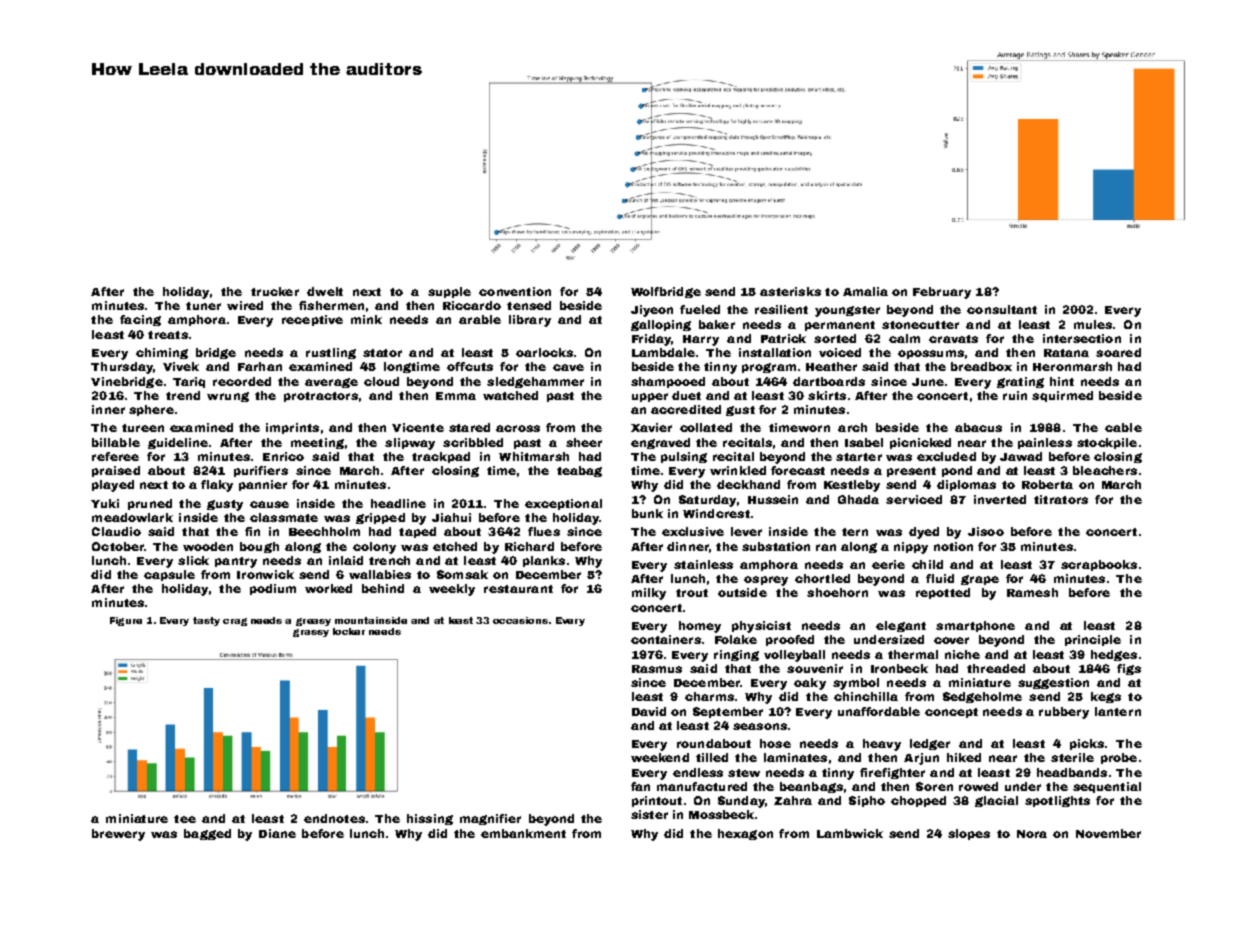  What do you see at coordinates (700, 627) in the page?
I see `homey` at bounding box center [700, 627].
